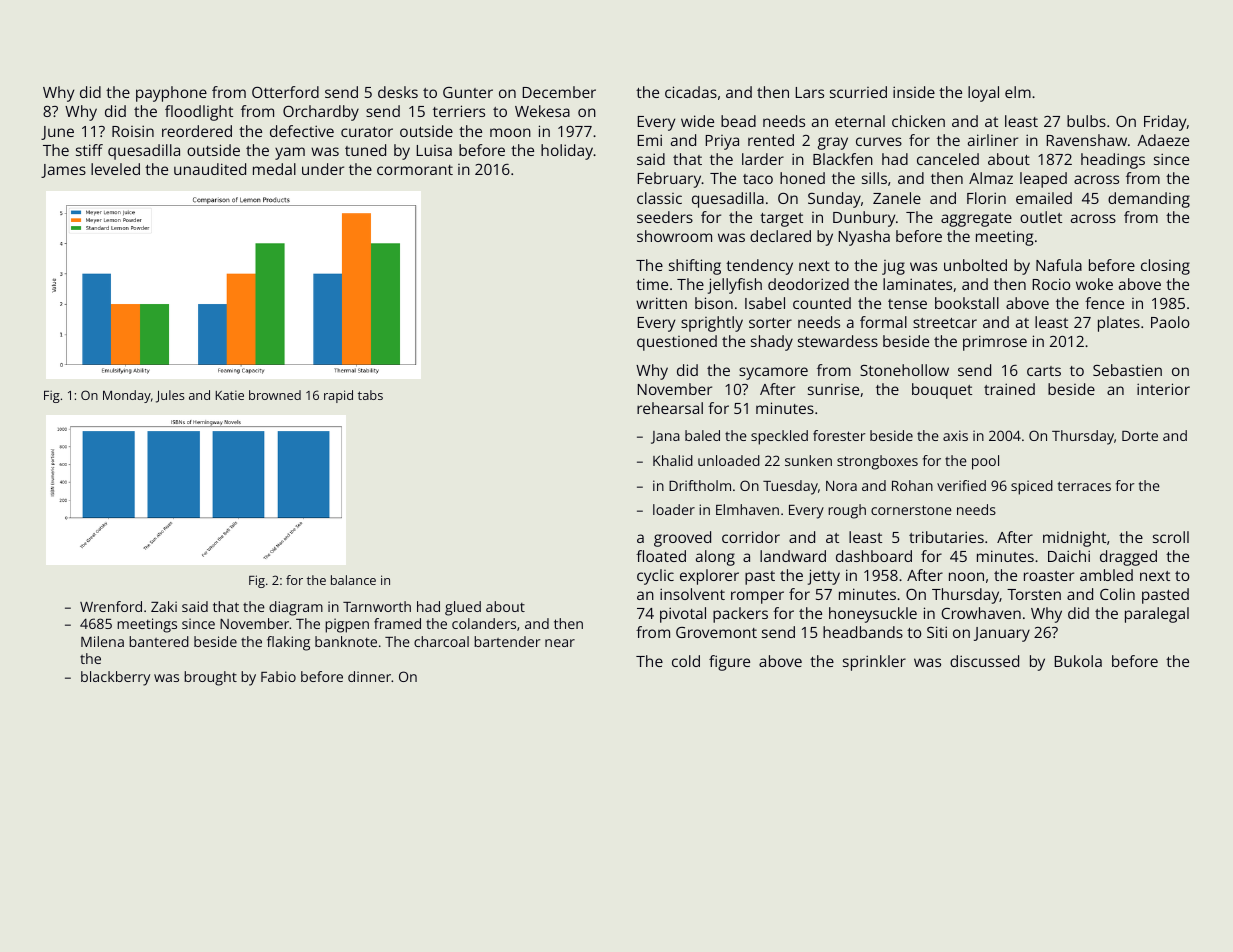 The image size is (1233, 952). Describe the element at coordinates (171, 94) in the page. I see `payphone` at that location.
